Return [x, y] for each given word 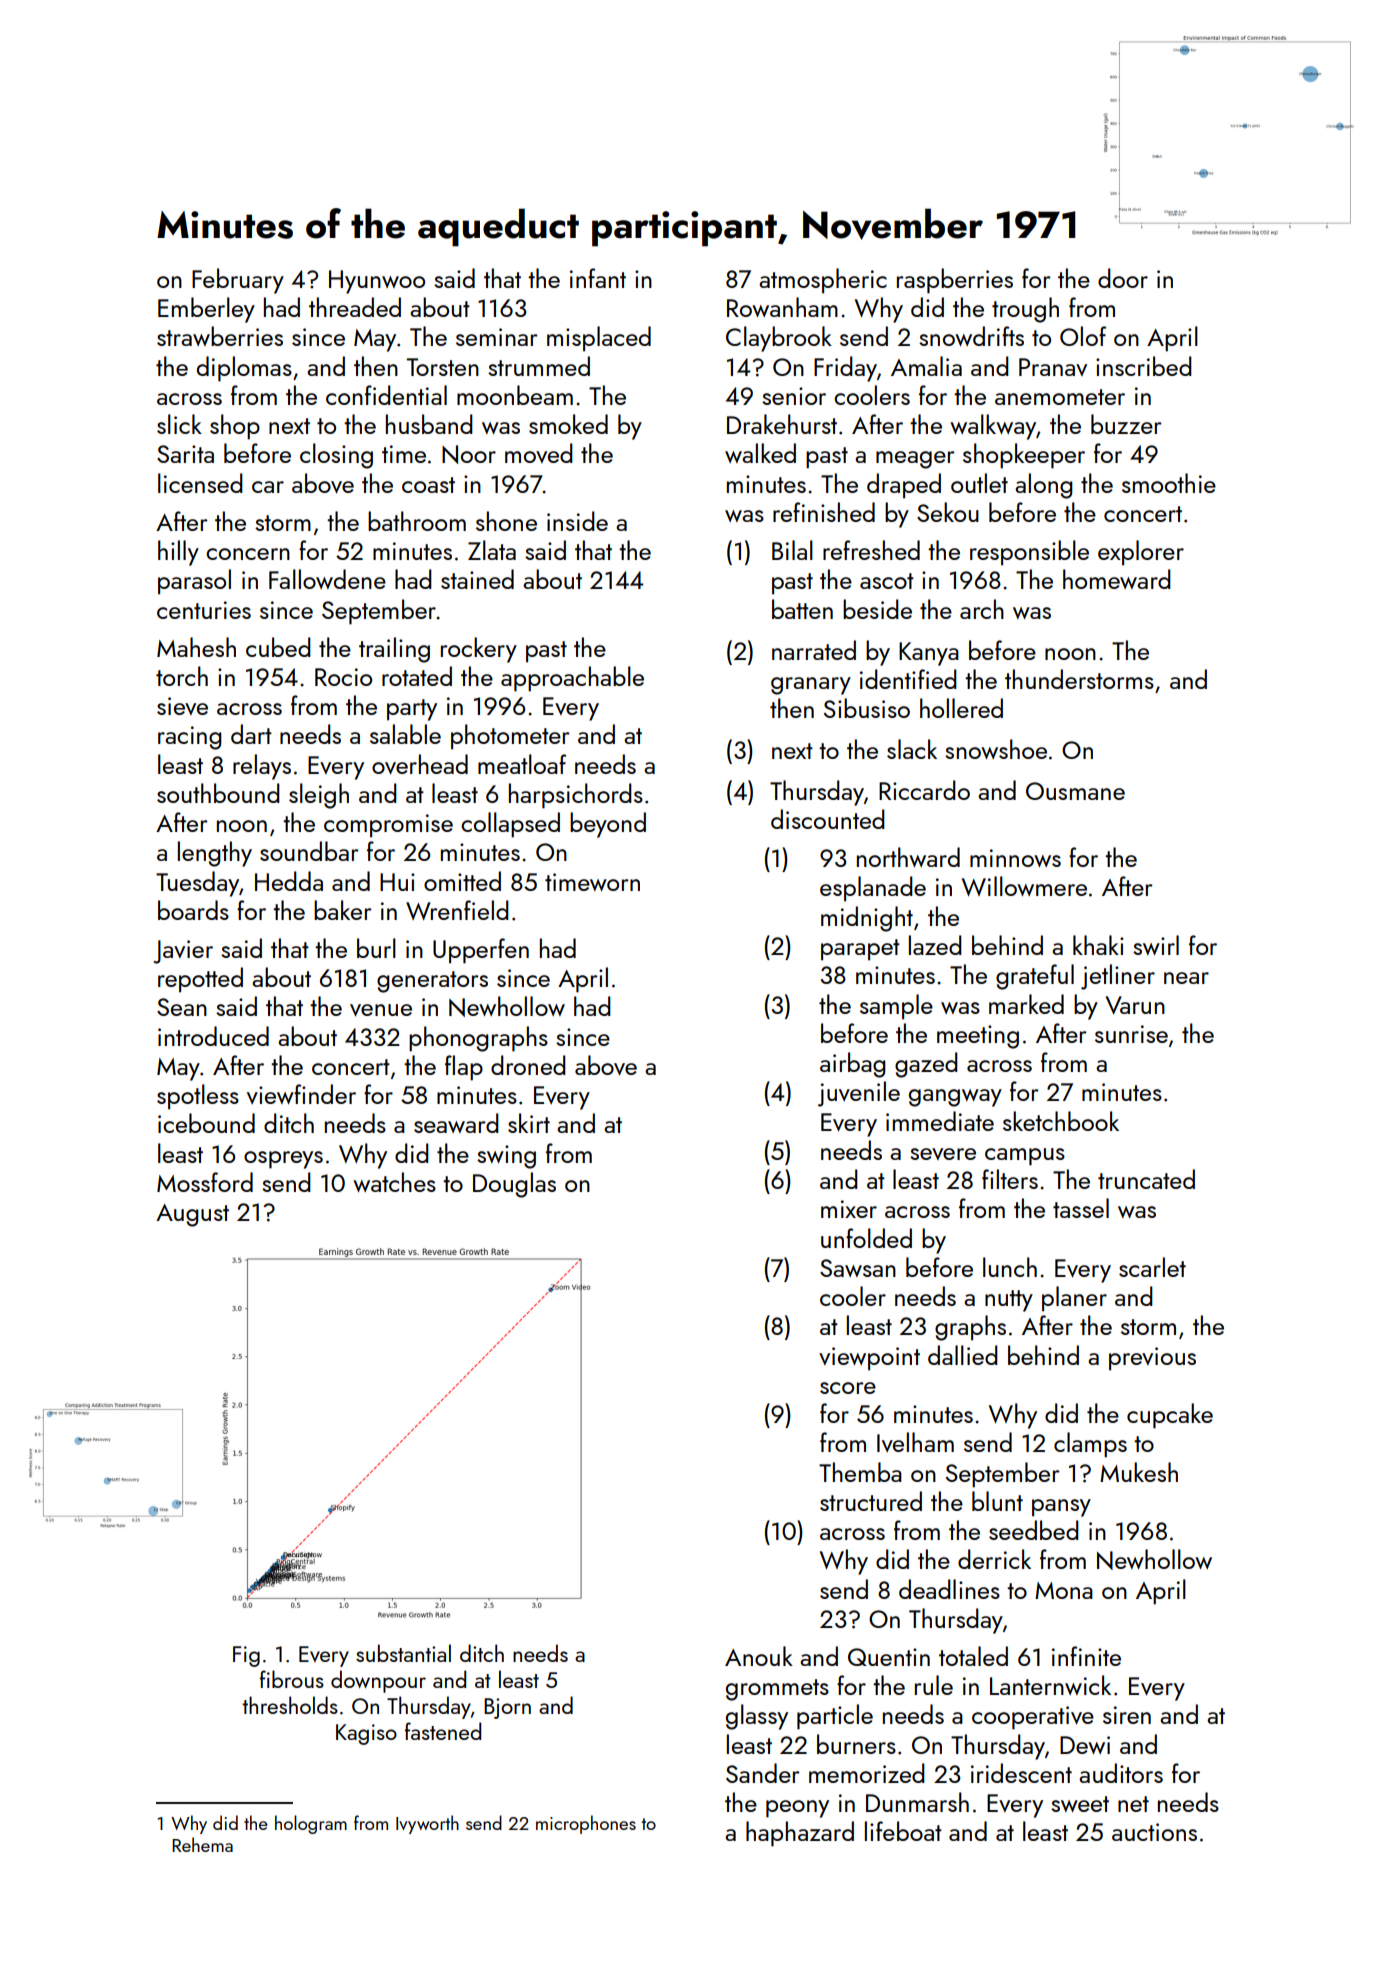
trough [1025, 310]
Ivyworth [427, 1824]
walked [760, 453]
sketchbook [1061, 1121]
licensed [200, 483]
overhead [420, 764]
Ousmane [1075, 791]
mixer [849, 1209]
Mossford [205, 1182]
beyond [608, 825]
